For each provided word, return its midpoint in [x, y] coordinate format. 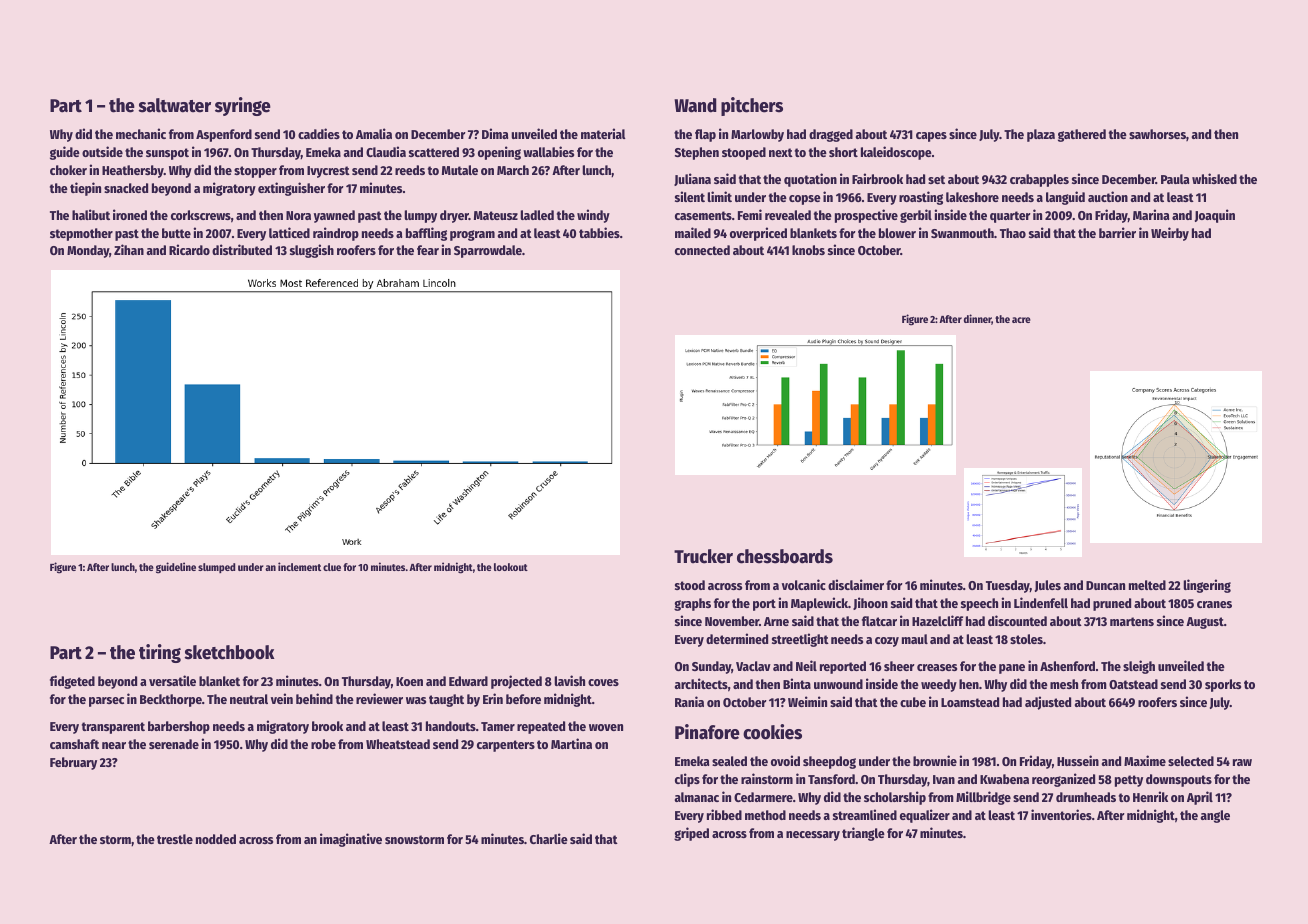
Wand [695, 105]
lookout [511, 567]
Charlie [549, 838]
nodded [216, 839]
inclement [299, 566]
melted [1147, 585]
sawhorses [1157, 134]
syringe [243, 106]
